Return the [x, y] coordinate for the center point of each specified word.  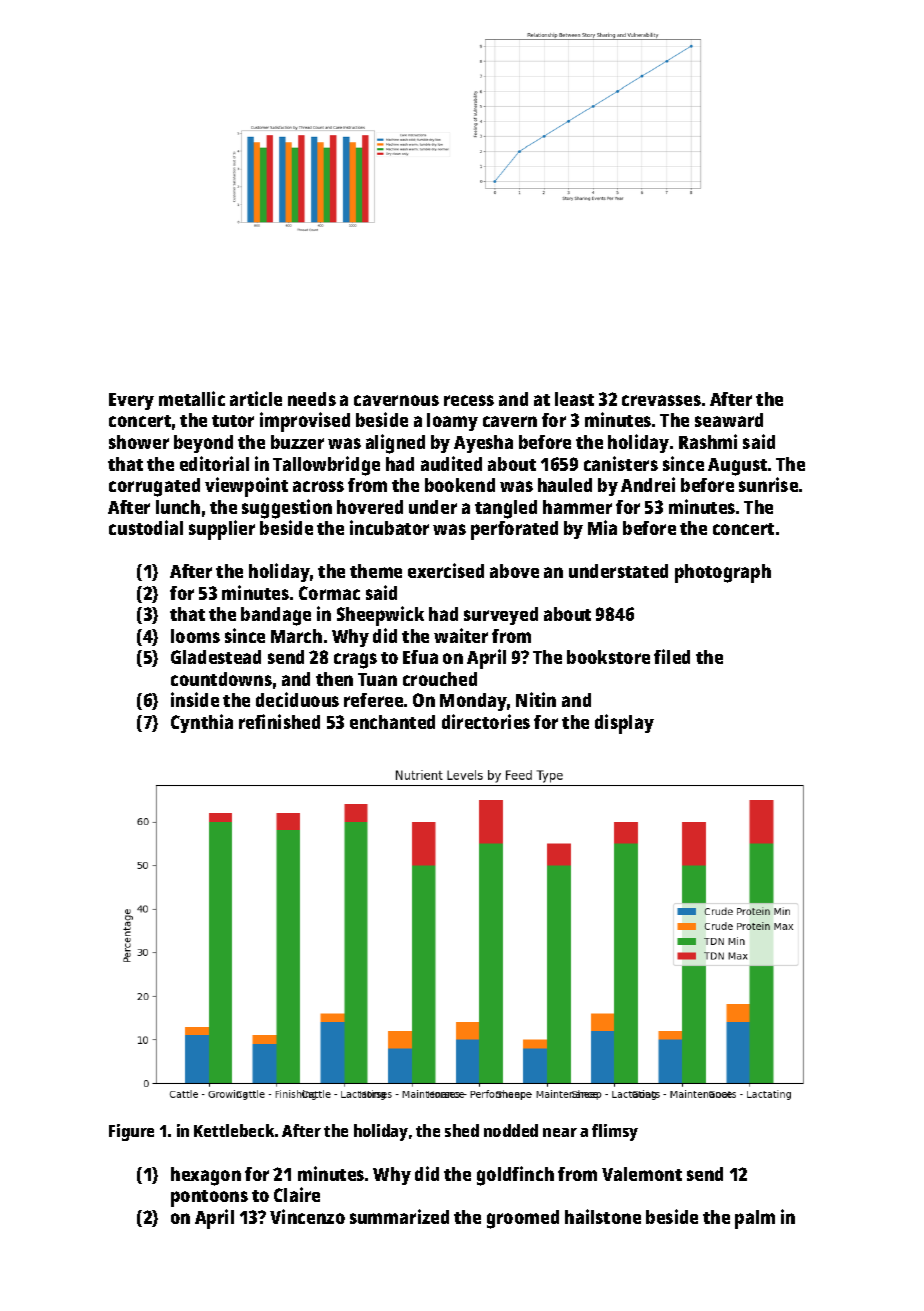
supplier [222, 530]
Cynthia [202, 723]
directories [486, 721]
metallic [192, 398]
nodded [511, 1130]
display [624, 724]
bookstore [608, 657]
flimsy [615, 1132]
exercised [446, 570]
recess [469, 400]
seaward [729, 420]
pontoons [209, 1198]
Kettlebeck [234, 1130]
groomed [523, 1219]
